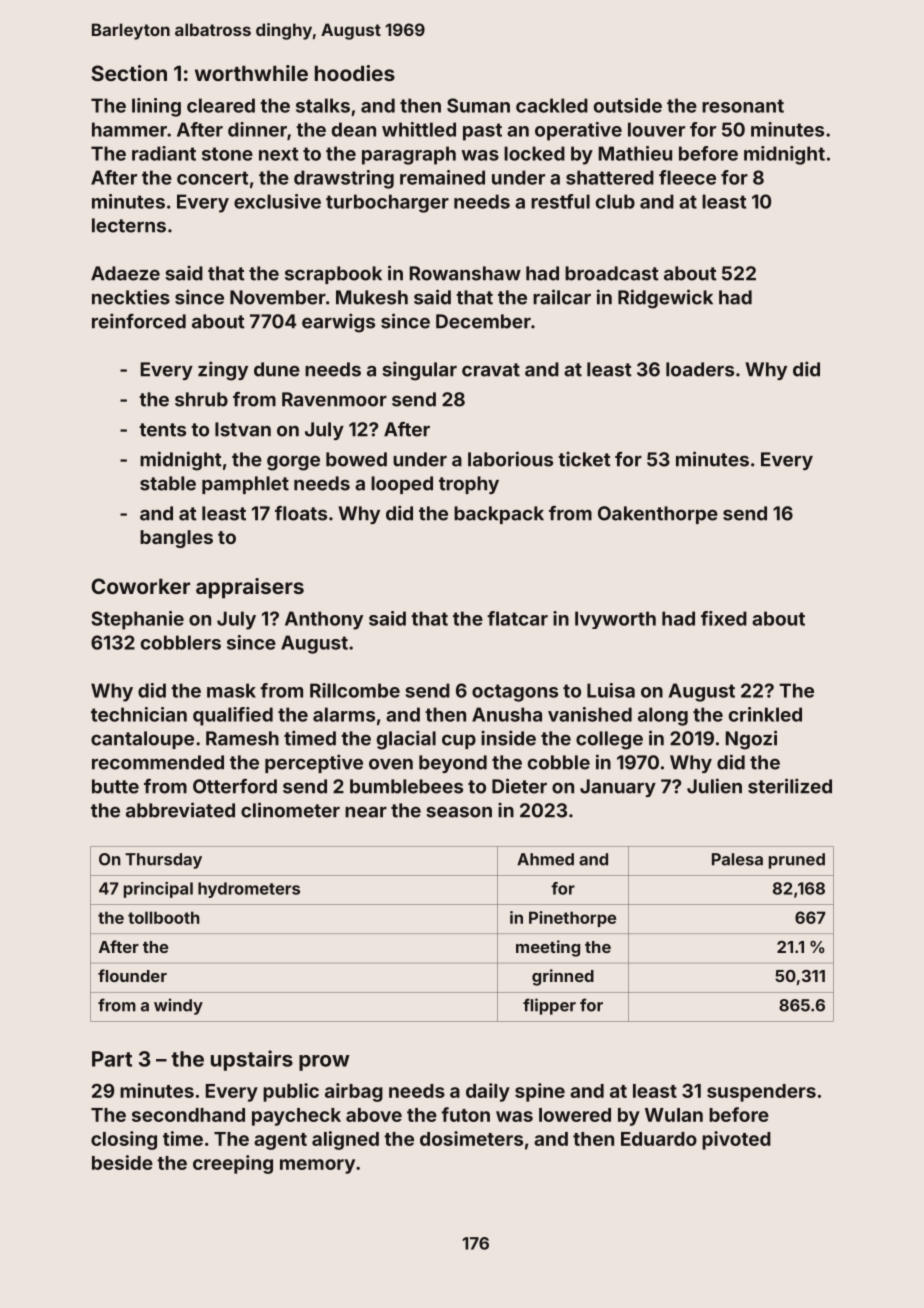 This screenshot has width=924, height=1308. What do you see at coordinates (112, 1059) in the screenshot?
I see `Part` at bounding box center [112, 1059].
